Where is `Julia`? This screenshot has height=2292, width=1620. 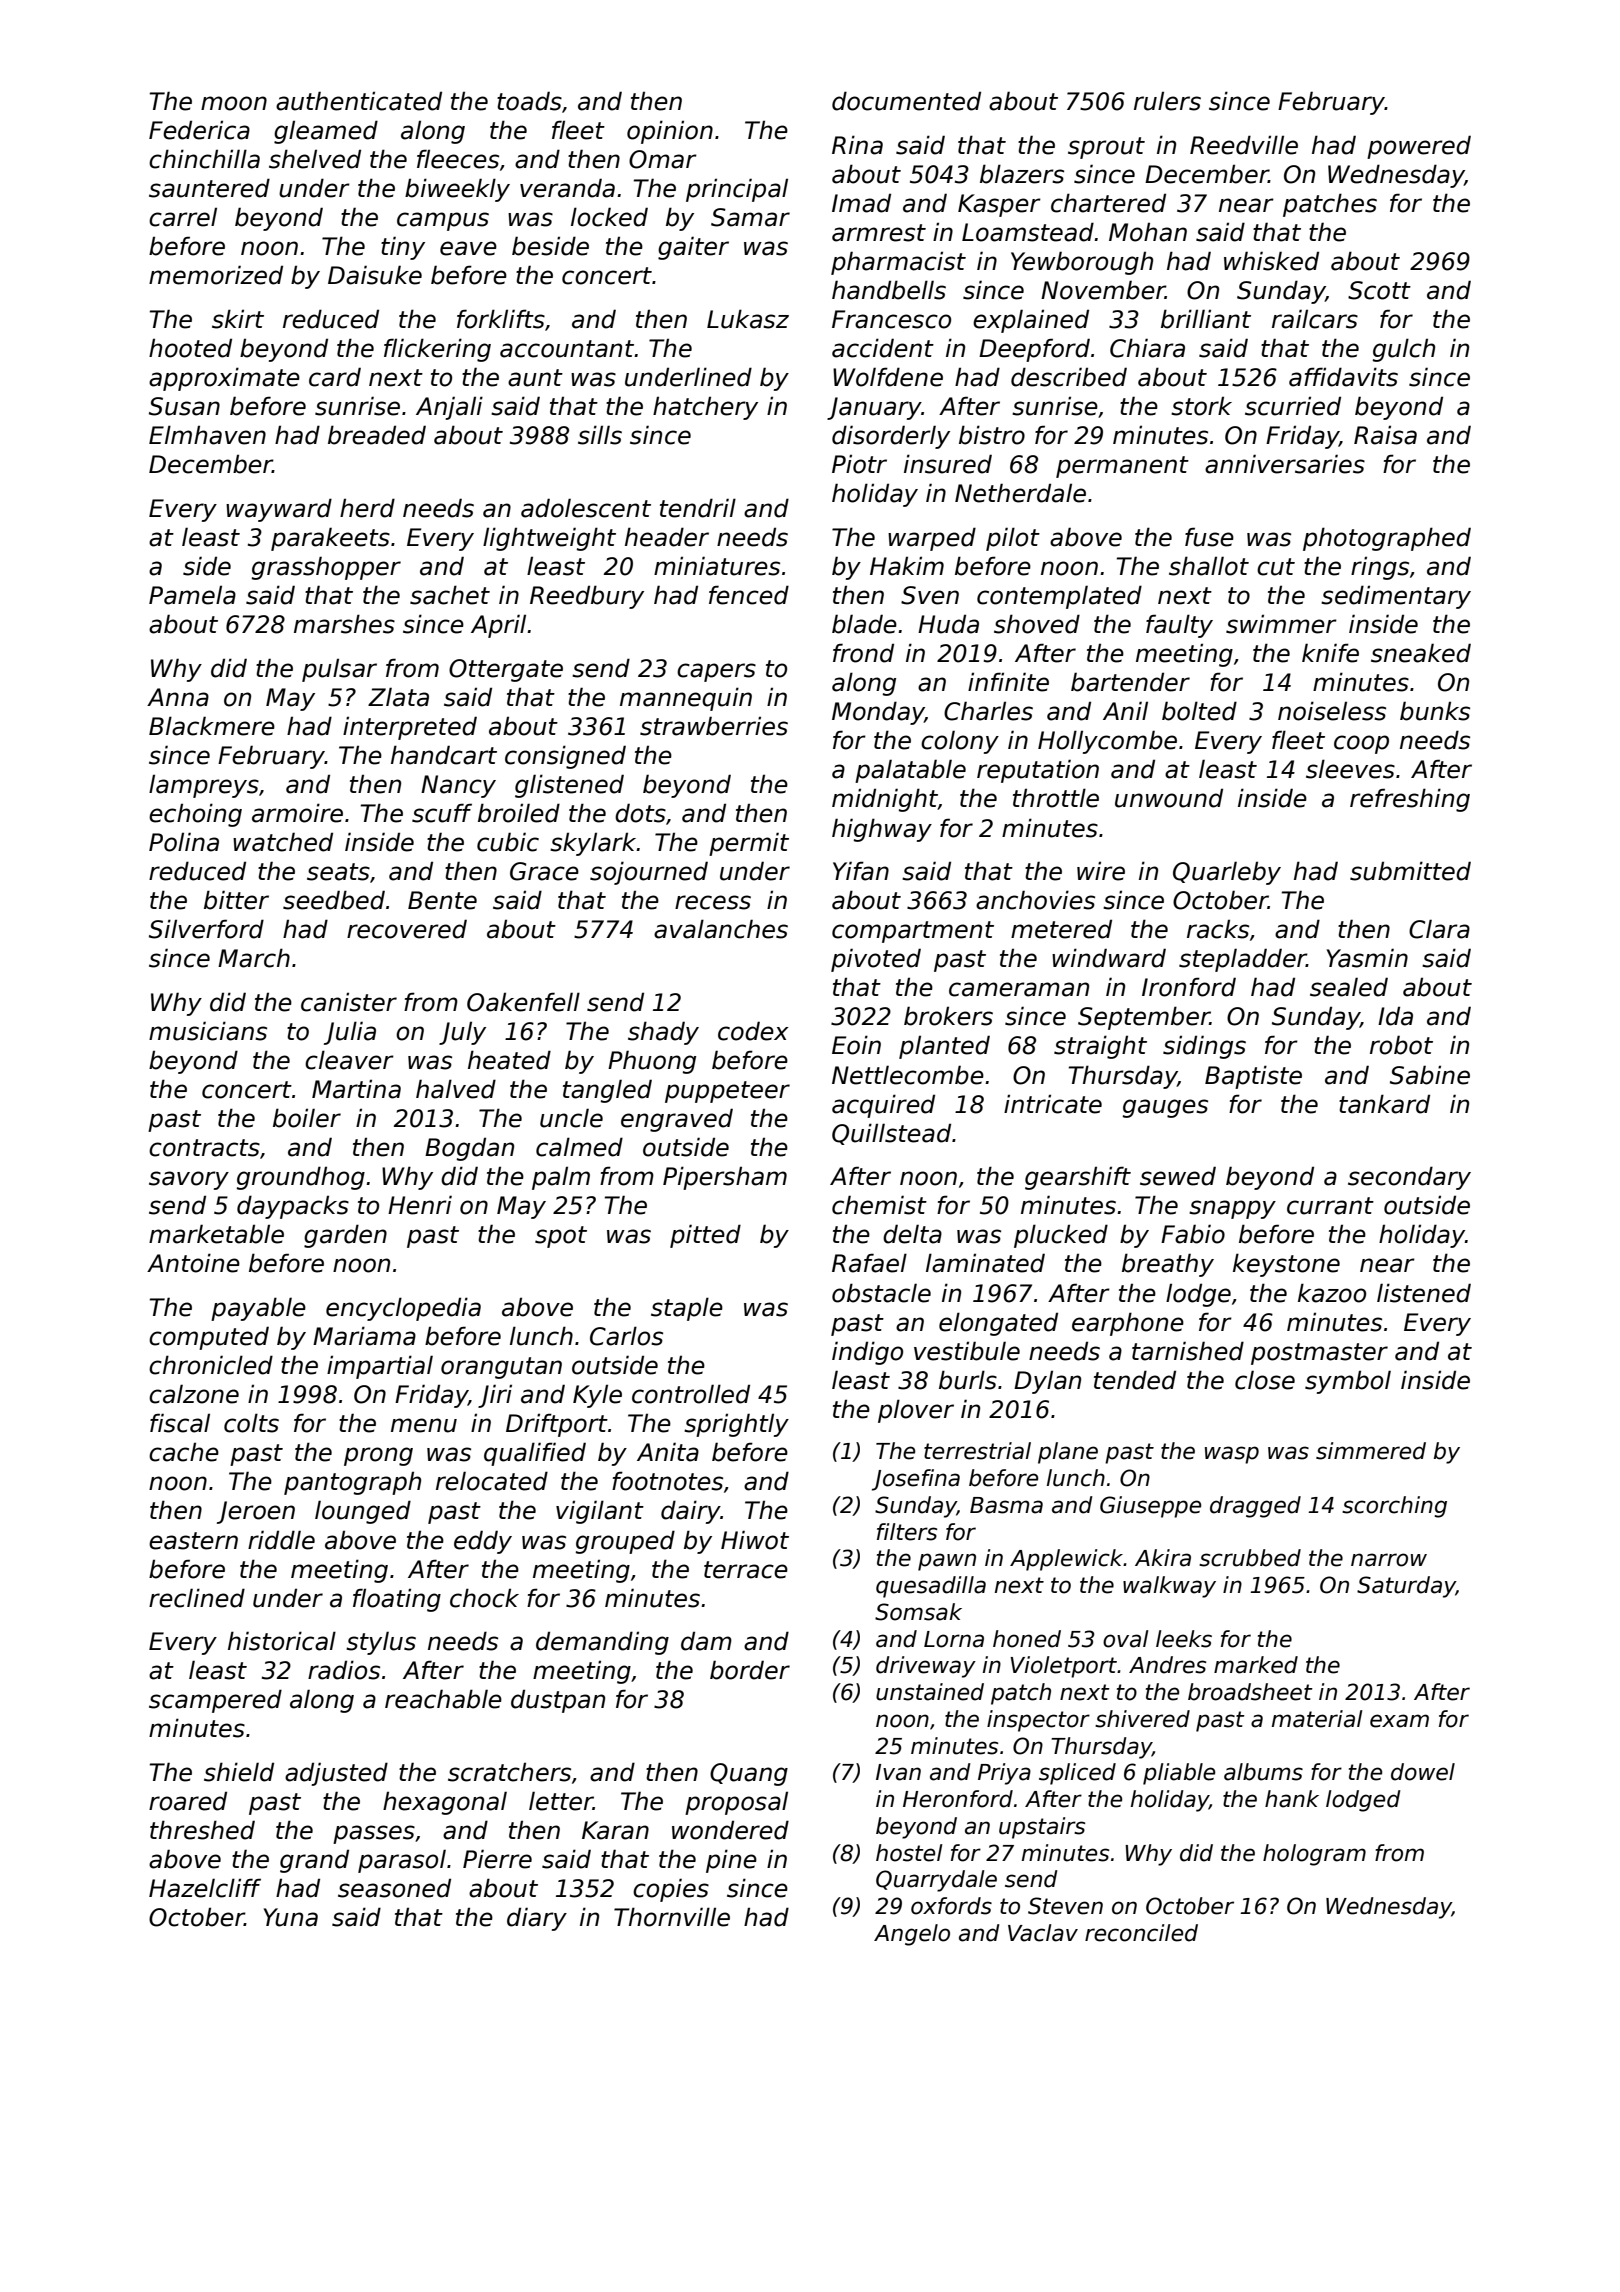
Julia is located at coordinates (350, 1033).
